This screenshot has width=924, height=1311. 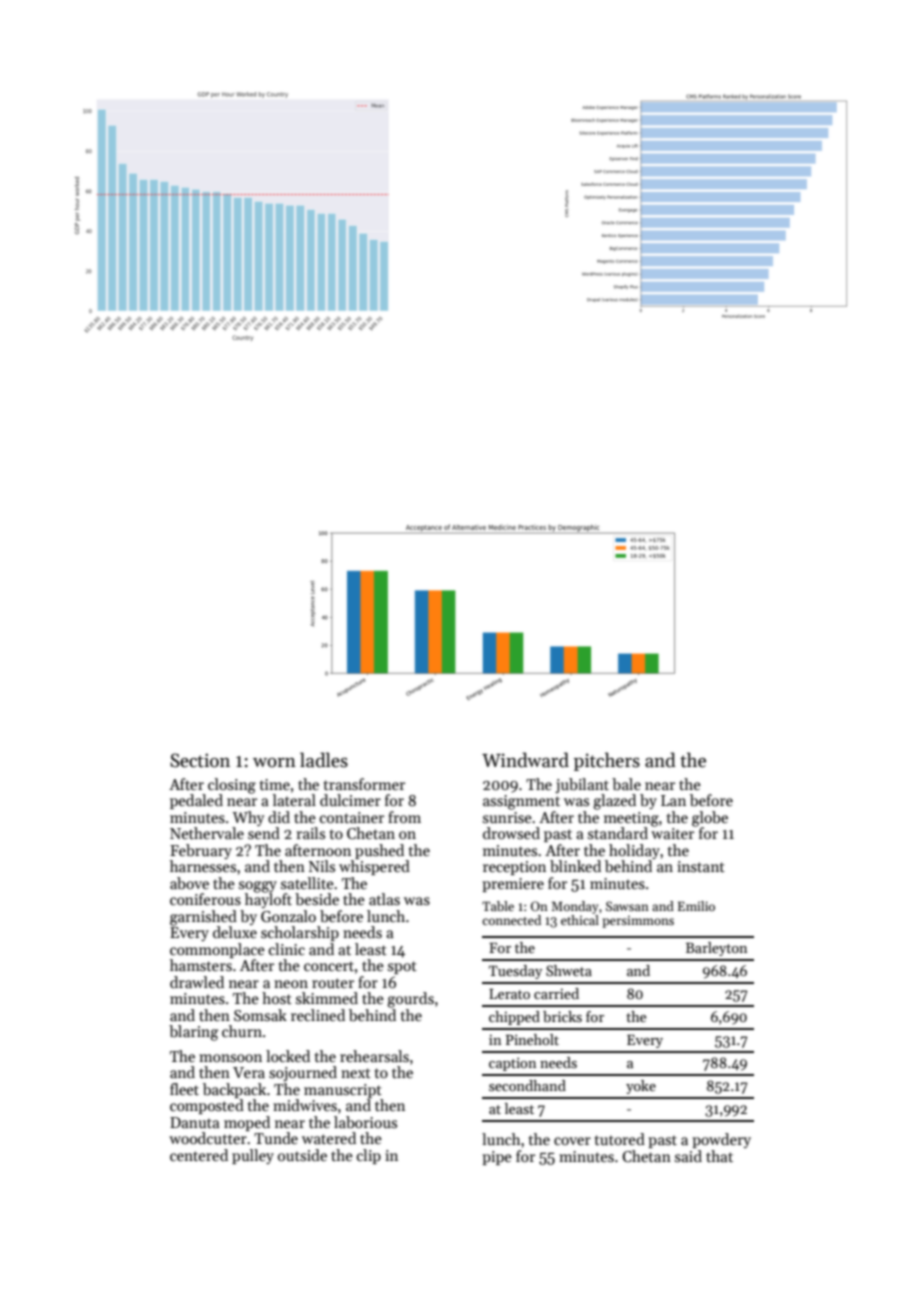 I want to click on tutored, so click(x=620, y=1139).
